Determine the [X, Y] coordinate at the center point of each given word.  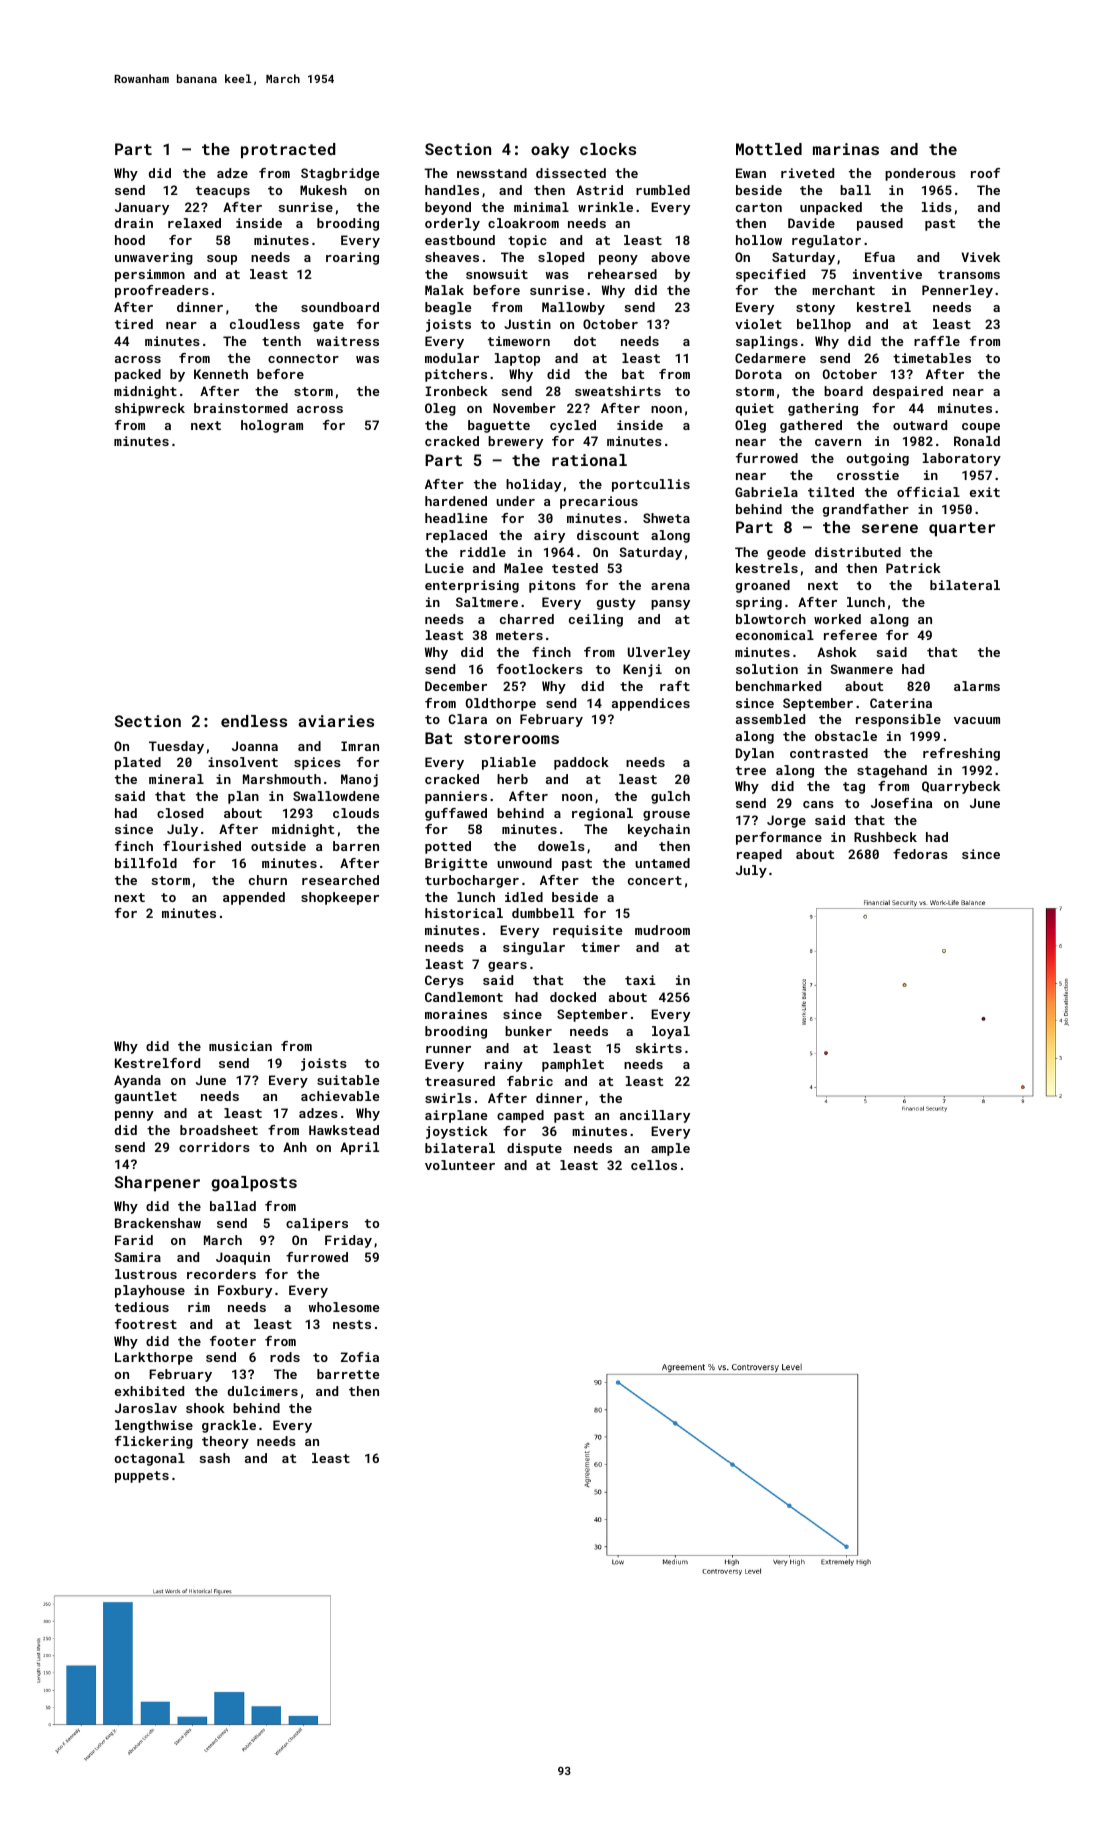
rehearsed [622, 274]
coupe [981, 428]
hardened [456, 501]
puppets [142, 1477]
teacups [223, 192]
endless [254, 721]
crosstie [868, 475]
